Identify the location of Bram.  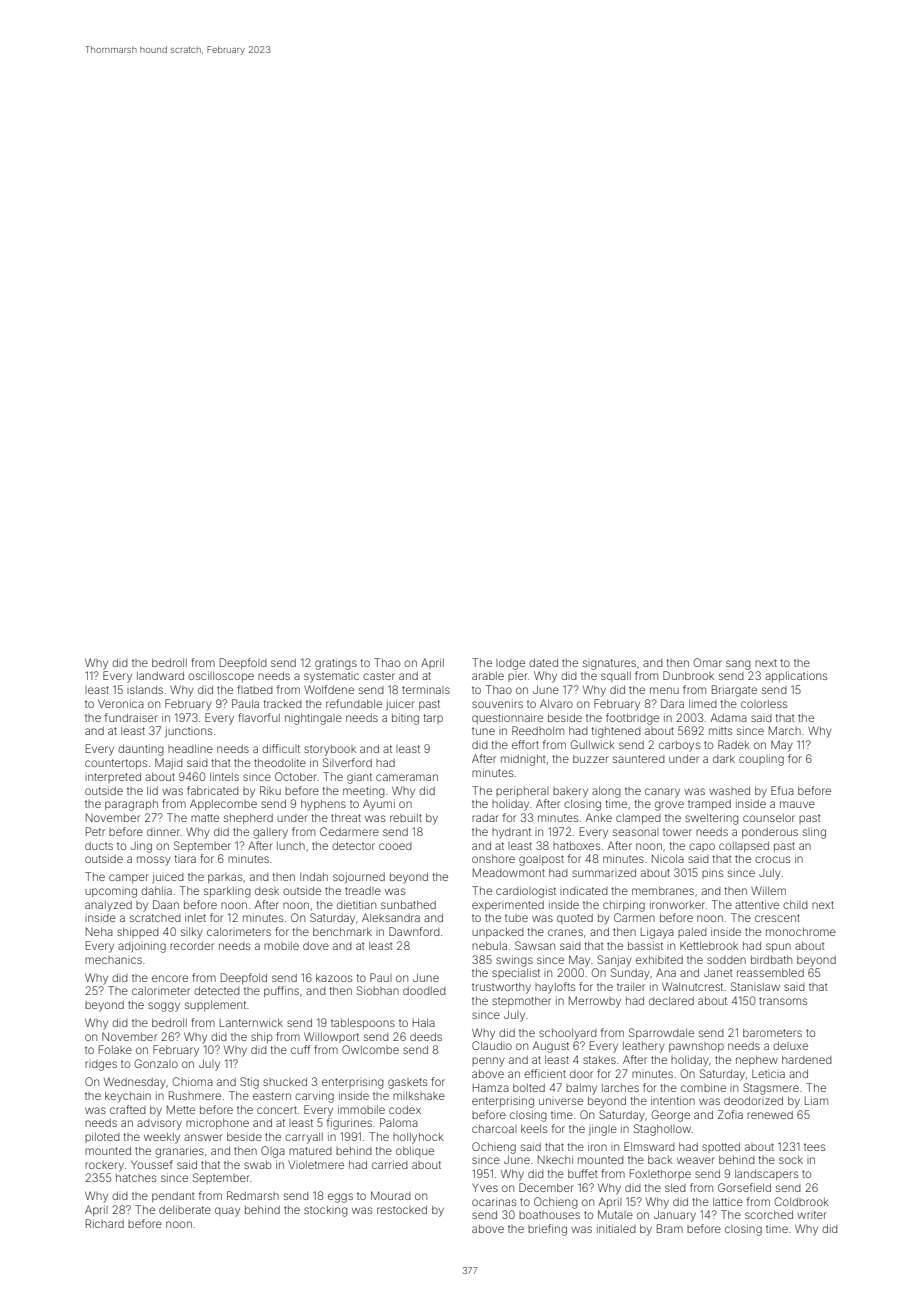
(670, 1228).
